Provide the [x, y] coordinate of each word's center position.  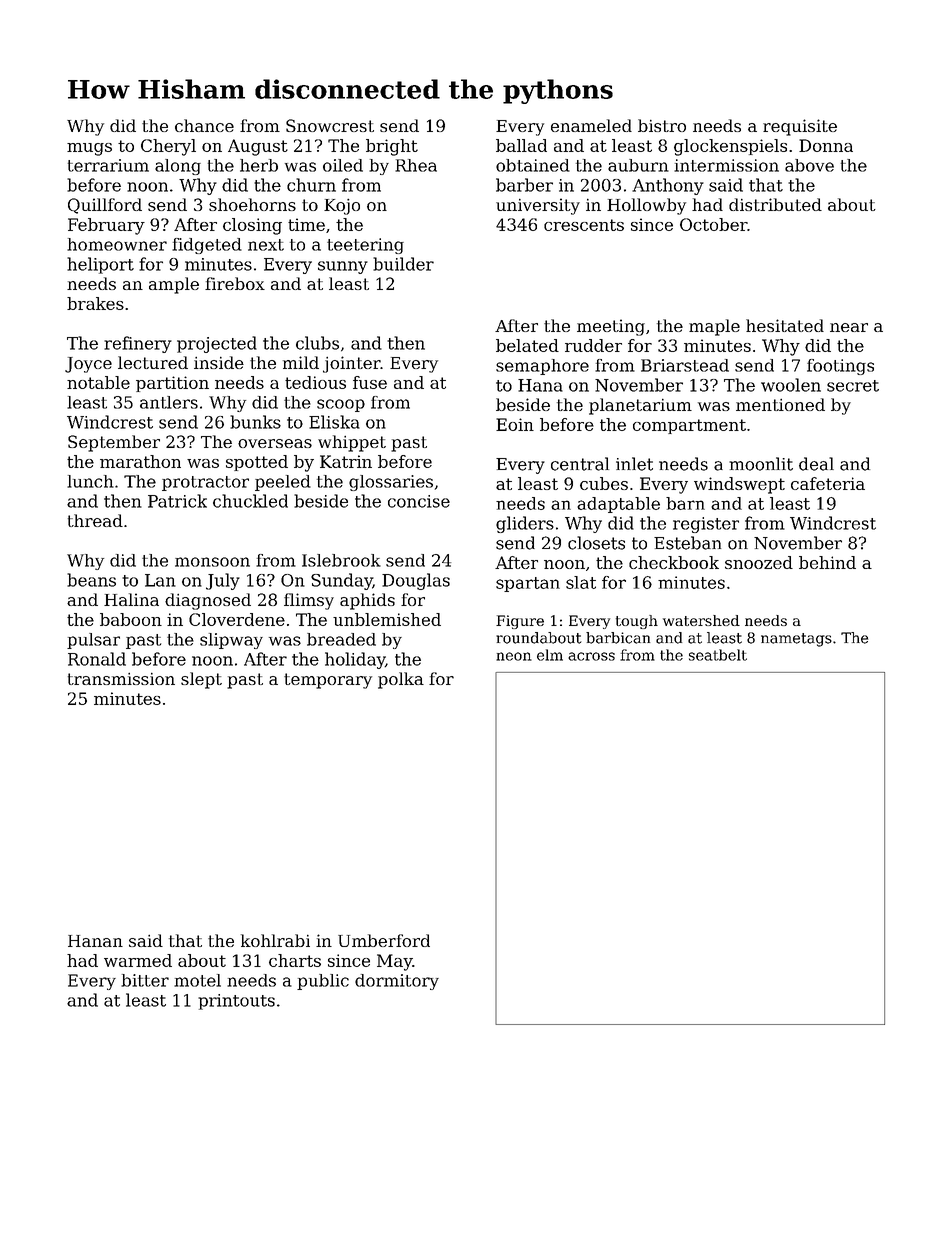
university [538, 206]
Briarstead [685, 365]
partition [172, 384]
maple [714, 327]
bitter [145, 980]
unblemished [387, 619]
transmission [121, 679]
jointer [351, 364]
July [223, 581]
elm [550, 655]
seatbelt [718, 655]
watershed [701, 620]
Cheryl [168, 147]
